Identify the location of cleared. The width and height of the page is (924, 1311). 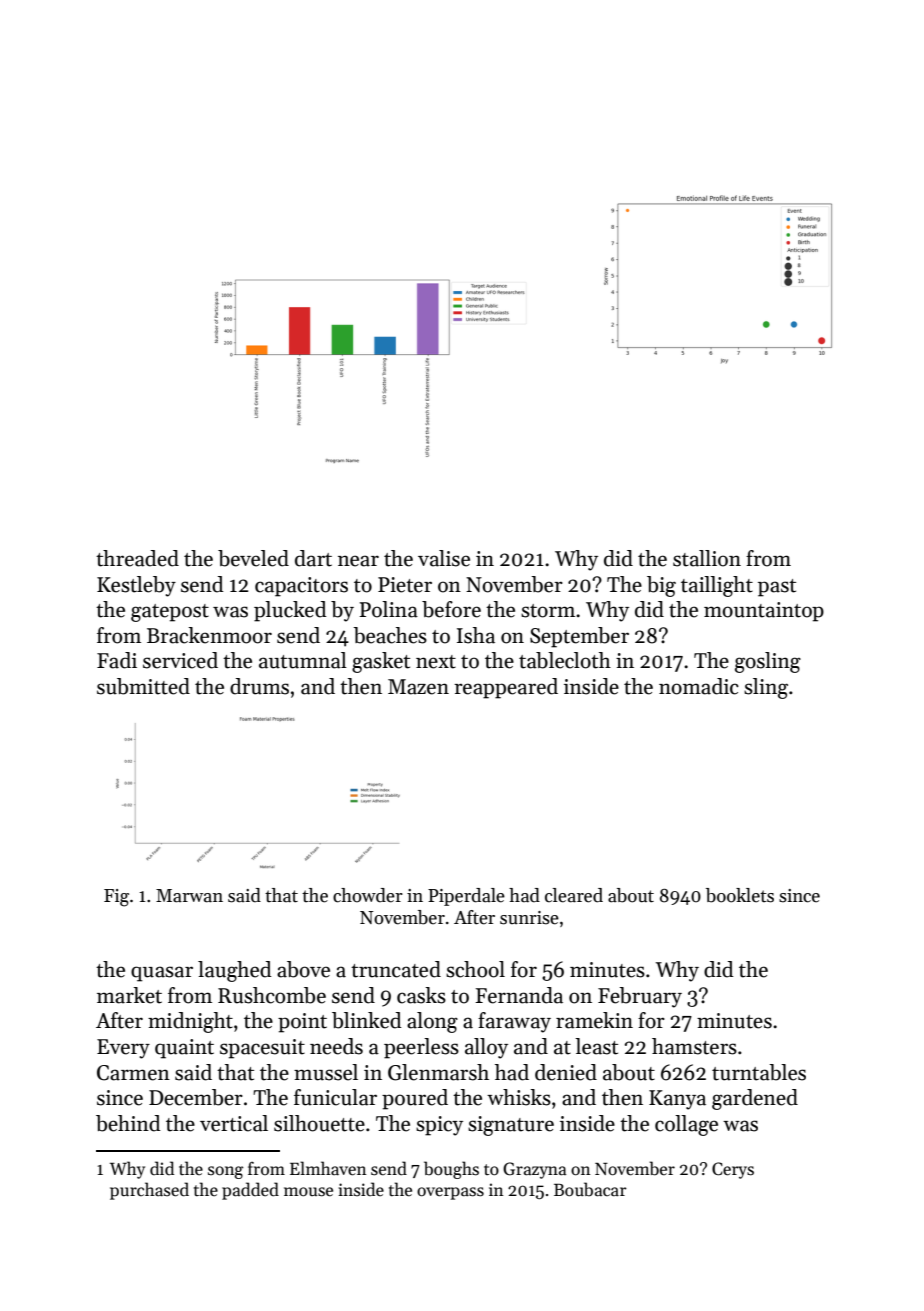
(574, 895).
